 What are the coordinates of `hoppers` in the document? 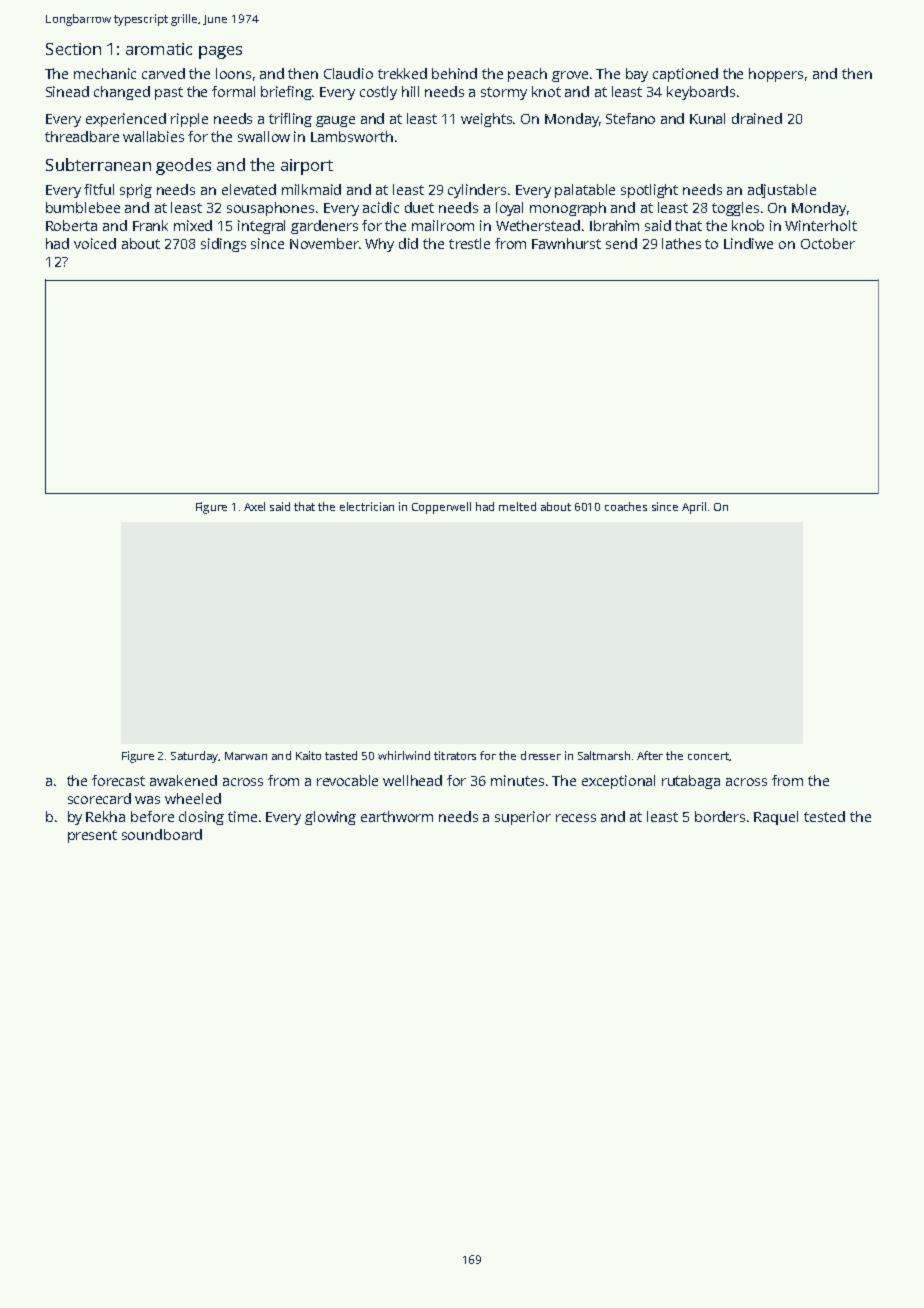 It's located at (776, 75).
